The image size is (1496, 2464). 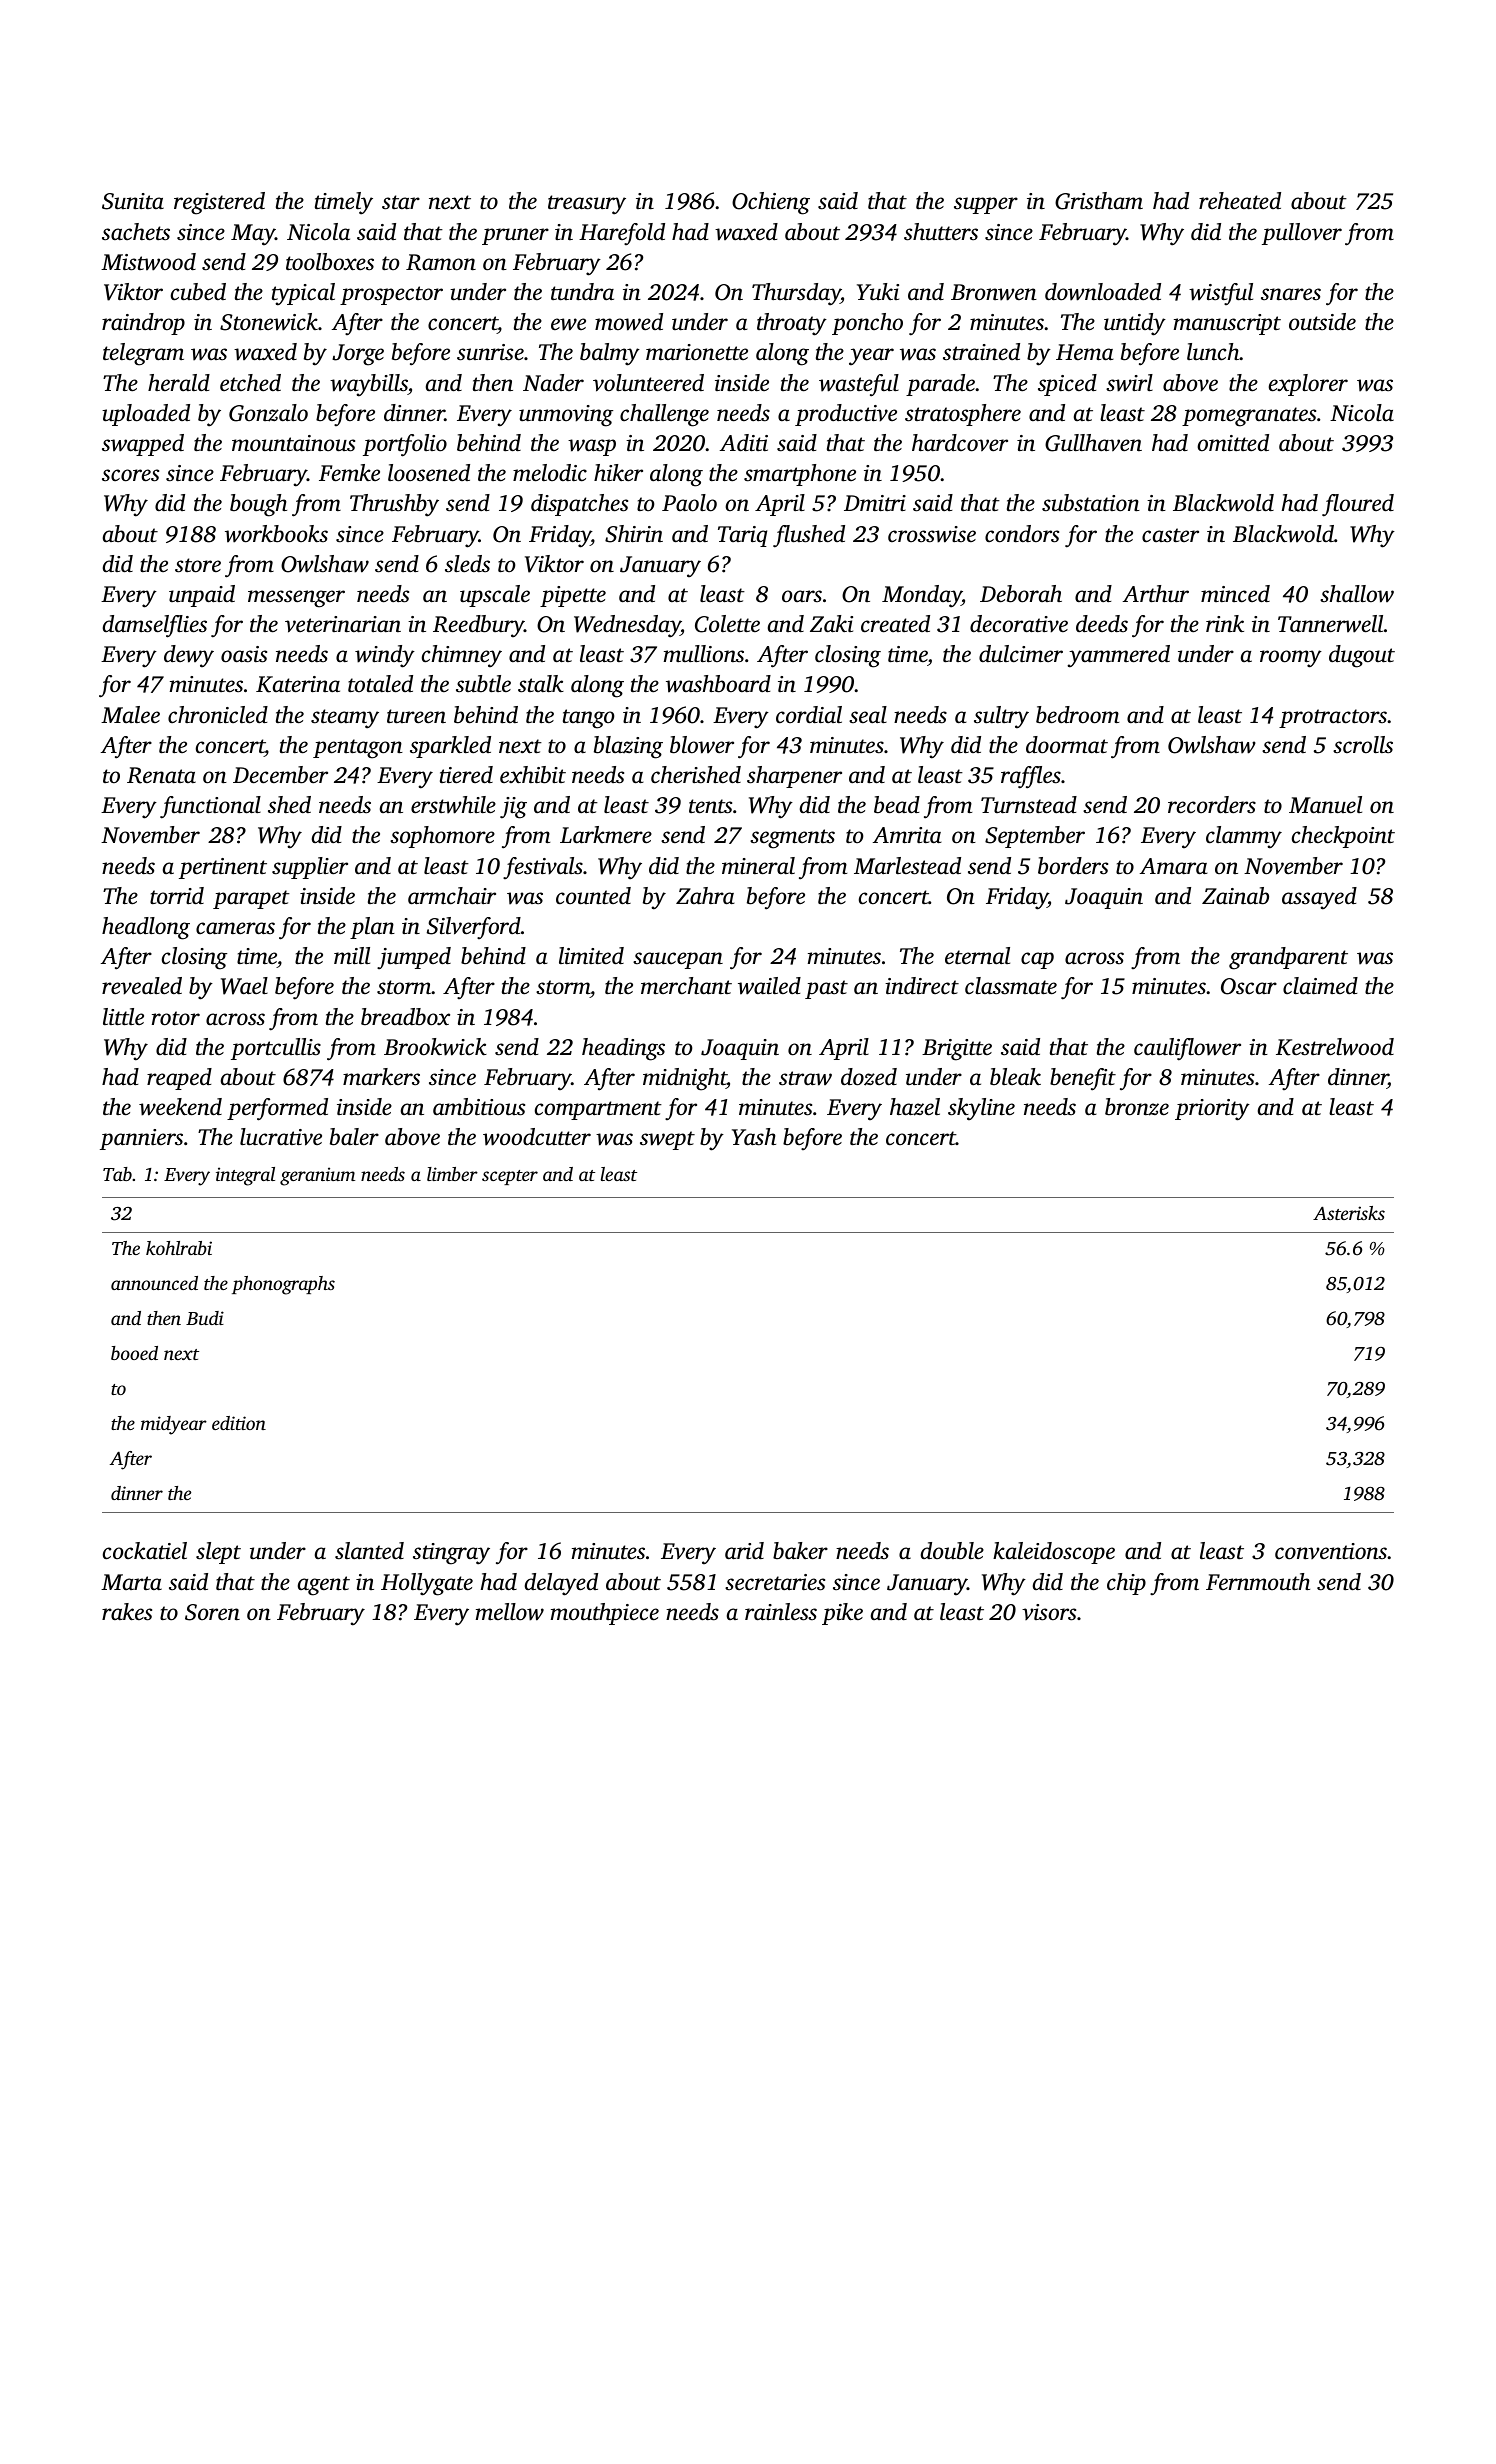 What do you see at coordinates (618, 473) in the screenshot?
I see `hiker` at bounding box center [618, 473].
